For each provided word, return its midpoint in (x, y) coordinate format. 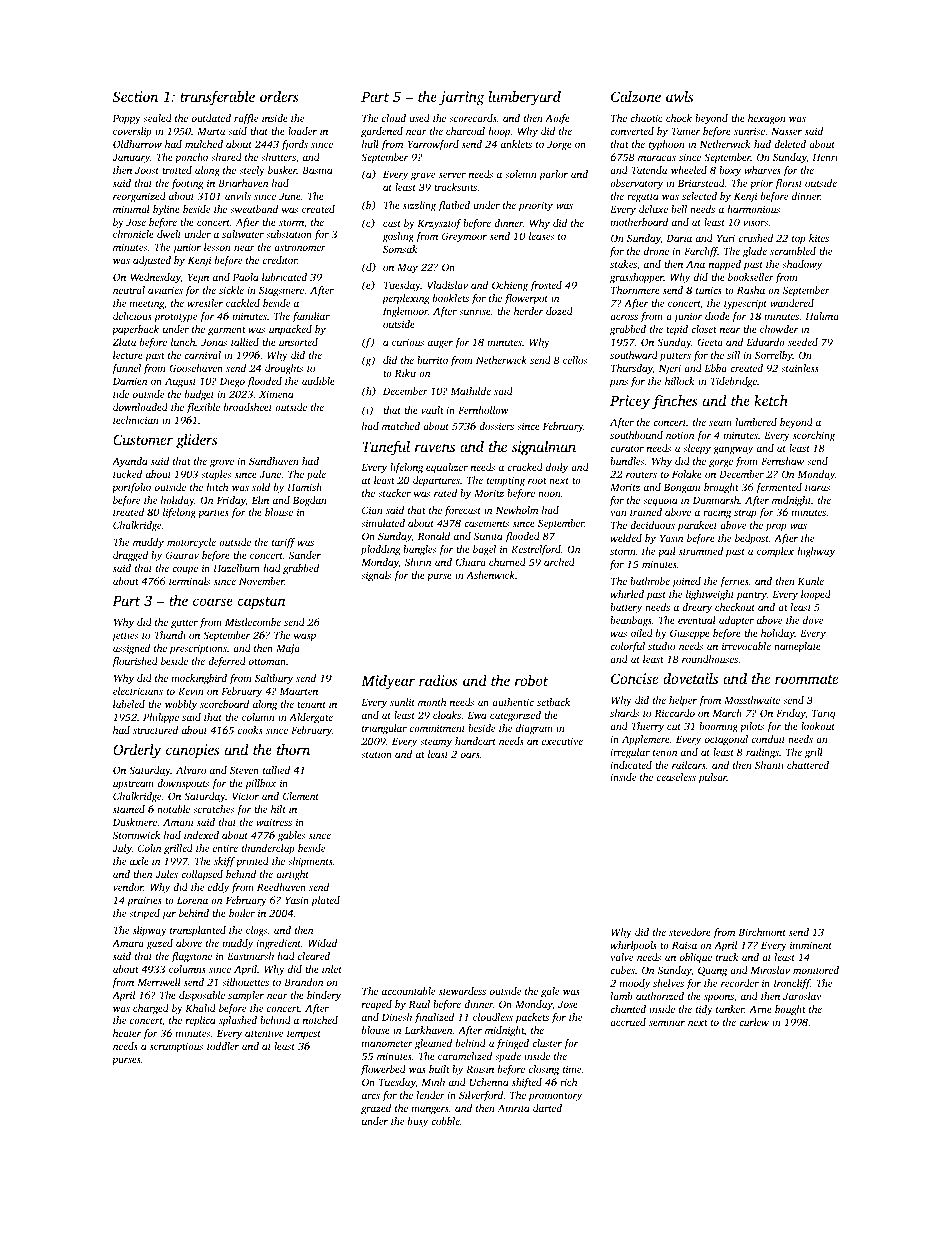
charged (151, 1009)
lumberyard (524, 98)
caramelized (465, 1056)
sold (261, 487)
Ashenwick (490, 575)
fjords (294, 145)
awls (679, 96)
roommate (806, 679)
